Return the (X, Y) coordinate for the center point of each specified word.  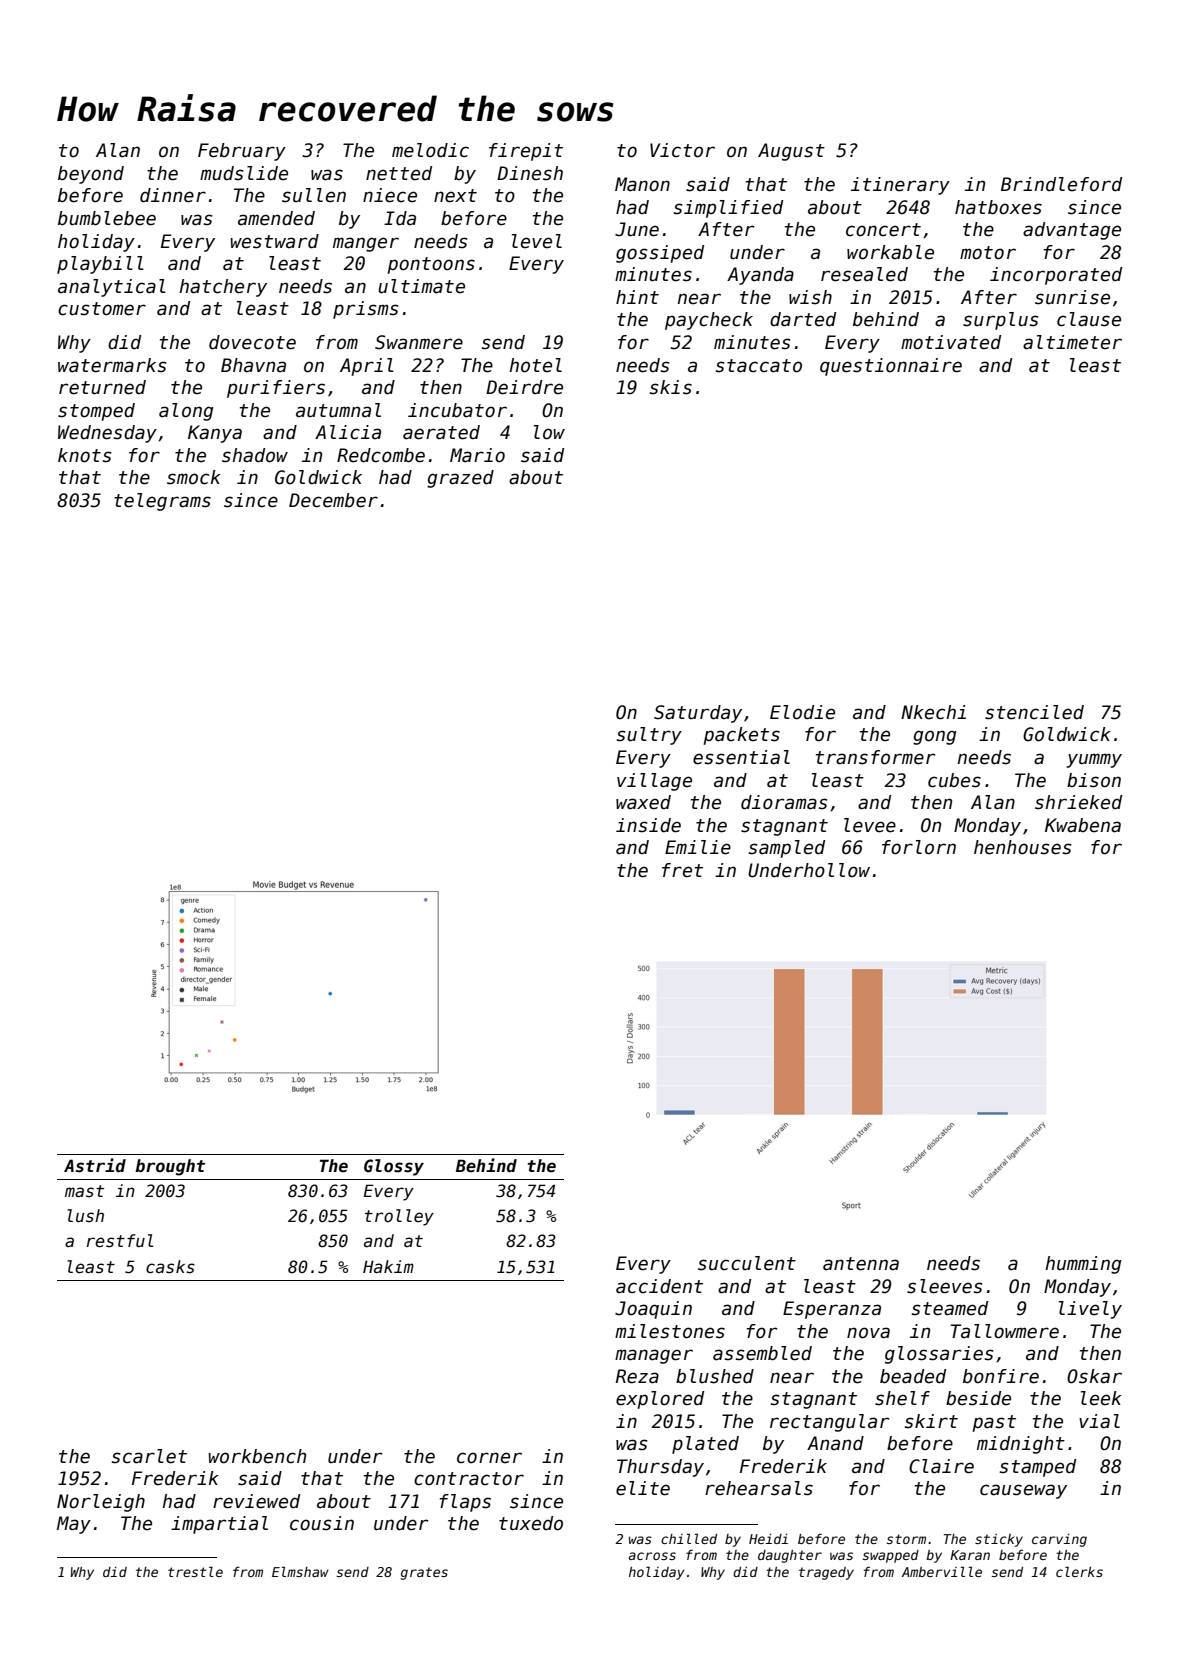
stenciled (1034, 712)
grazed (460, 479)
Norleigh (101, 1503)
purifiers (276, 389)
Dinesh (530, 173)
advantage (1072, 231)
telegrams (162, 502)
